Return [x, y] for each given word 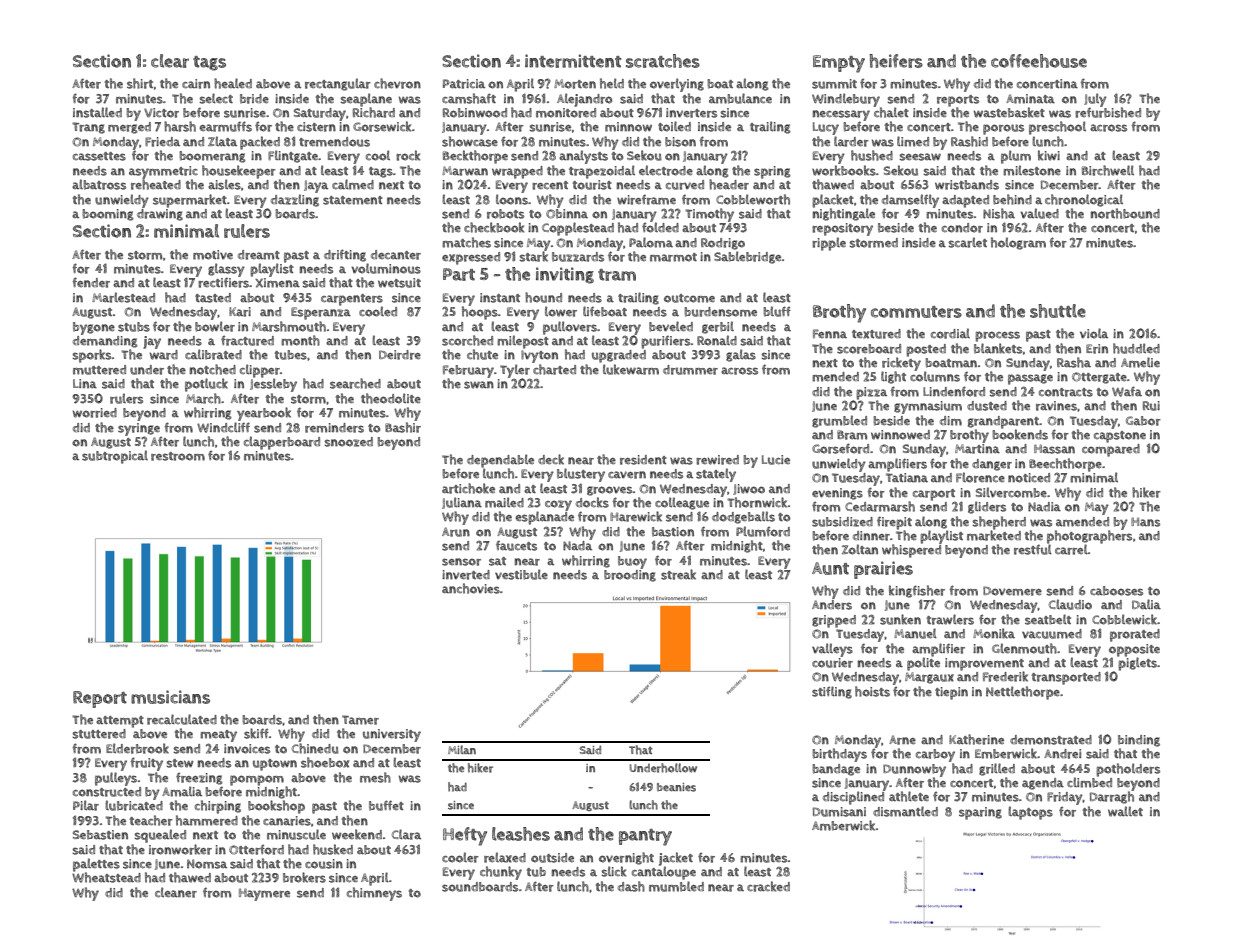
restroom [178, 456]
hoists [872, 691]
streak [678, 574]
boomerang [212, 157]
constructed [107, 792]
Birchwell [1108, 170]
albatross [99, 184]
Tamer [360, 720]
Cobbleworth [753, 199]
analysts [583, 157]
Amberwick [844, 825]
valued [1039, 213]
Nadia [1044, 507]
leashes [521, 834]
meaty [218, 736]
